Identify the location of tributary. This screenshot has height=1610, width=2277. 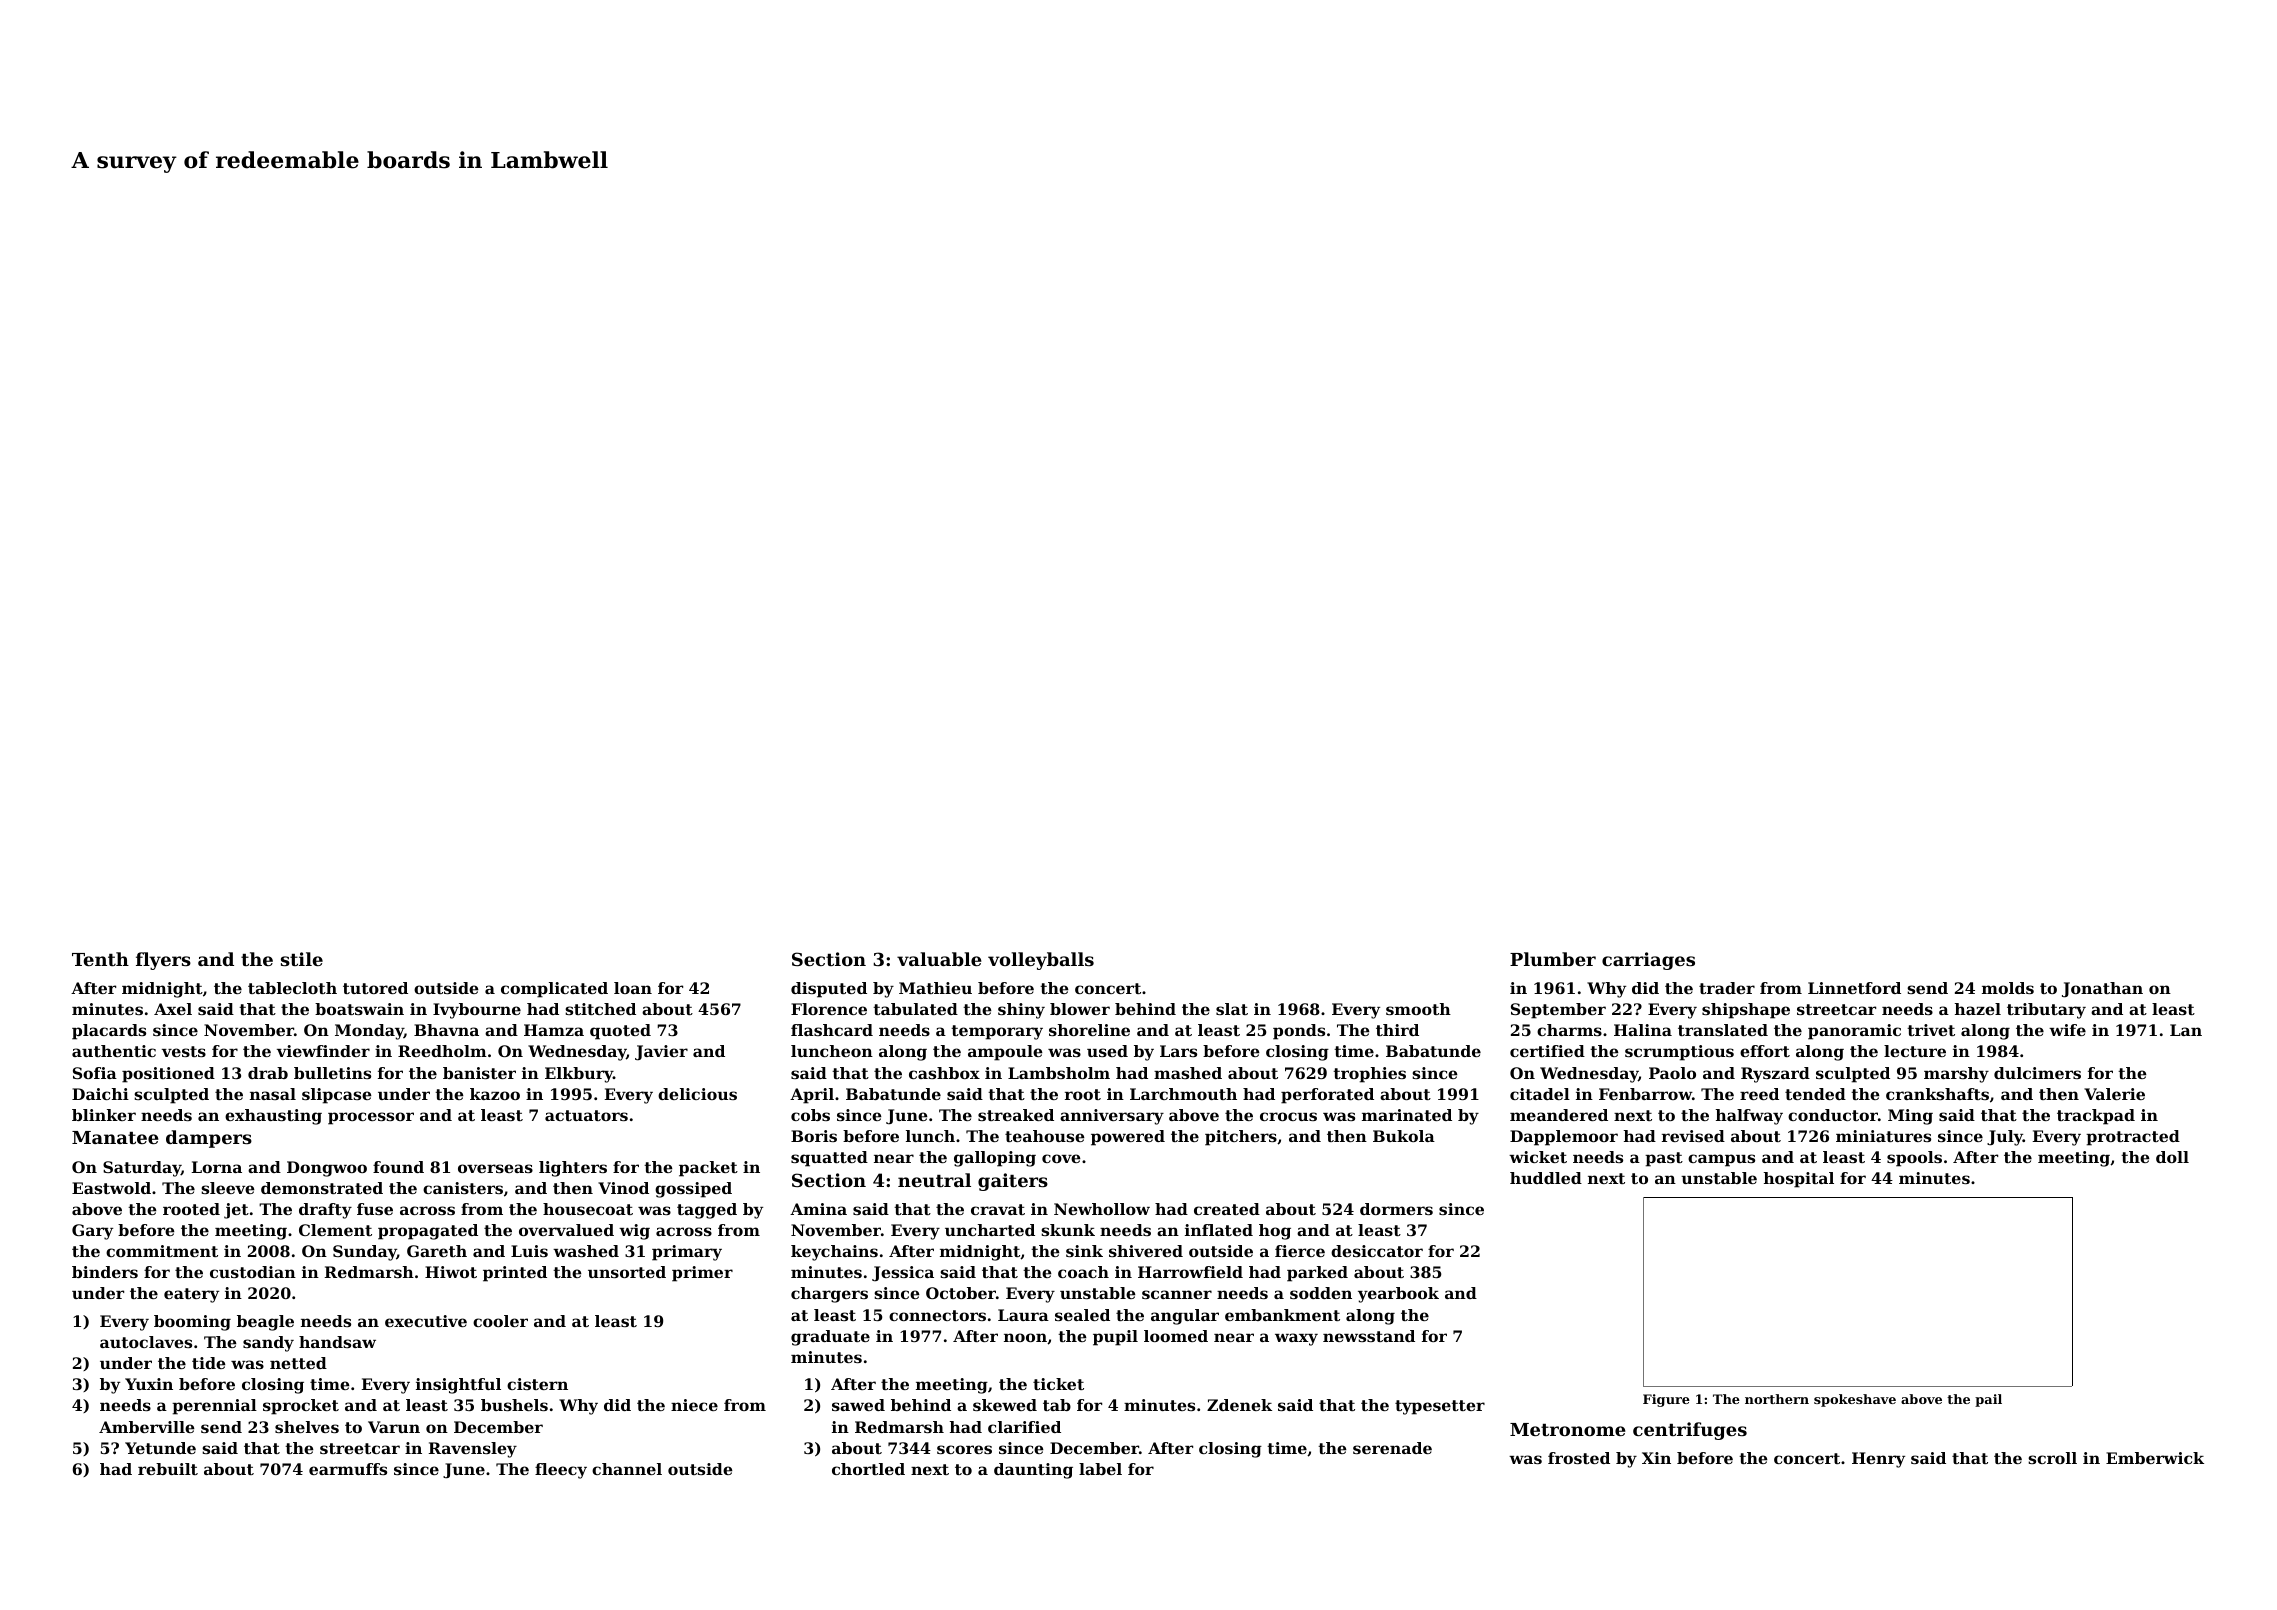
(2046, 1011).
